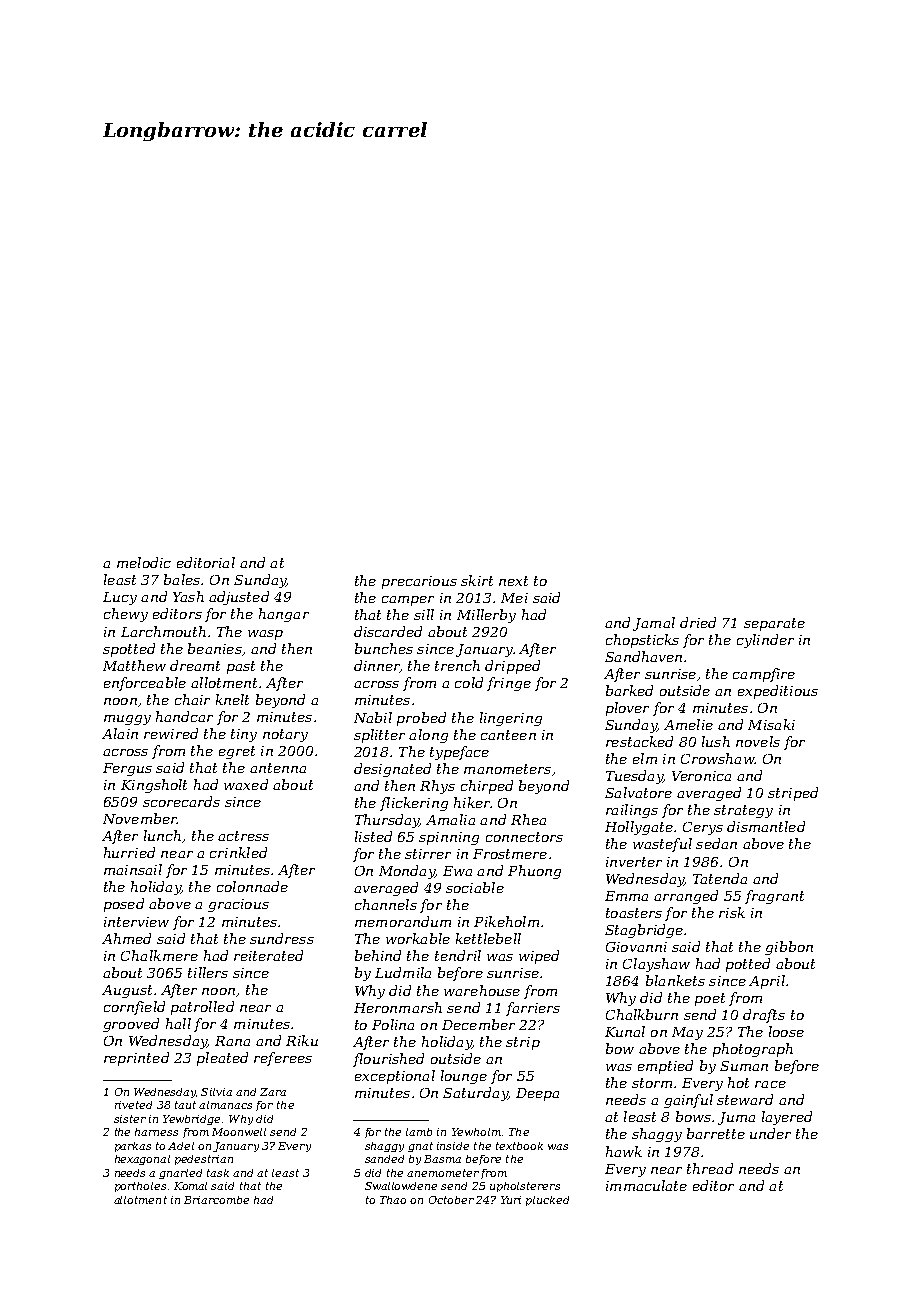 This screenshot has width=924, height=1308. I want to click on probed, so click(421, 719).
